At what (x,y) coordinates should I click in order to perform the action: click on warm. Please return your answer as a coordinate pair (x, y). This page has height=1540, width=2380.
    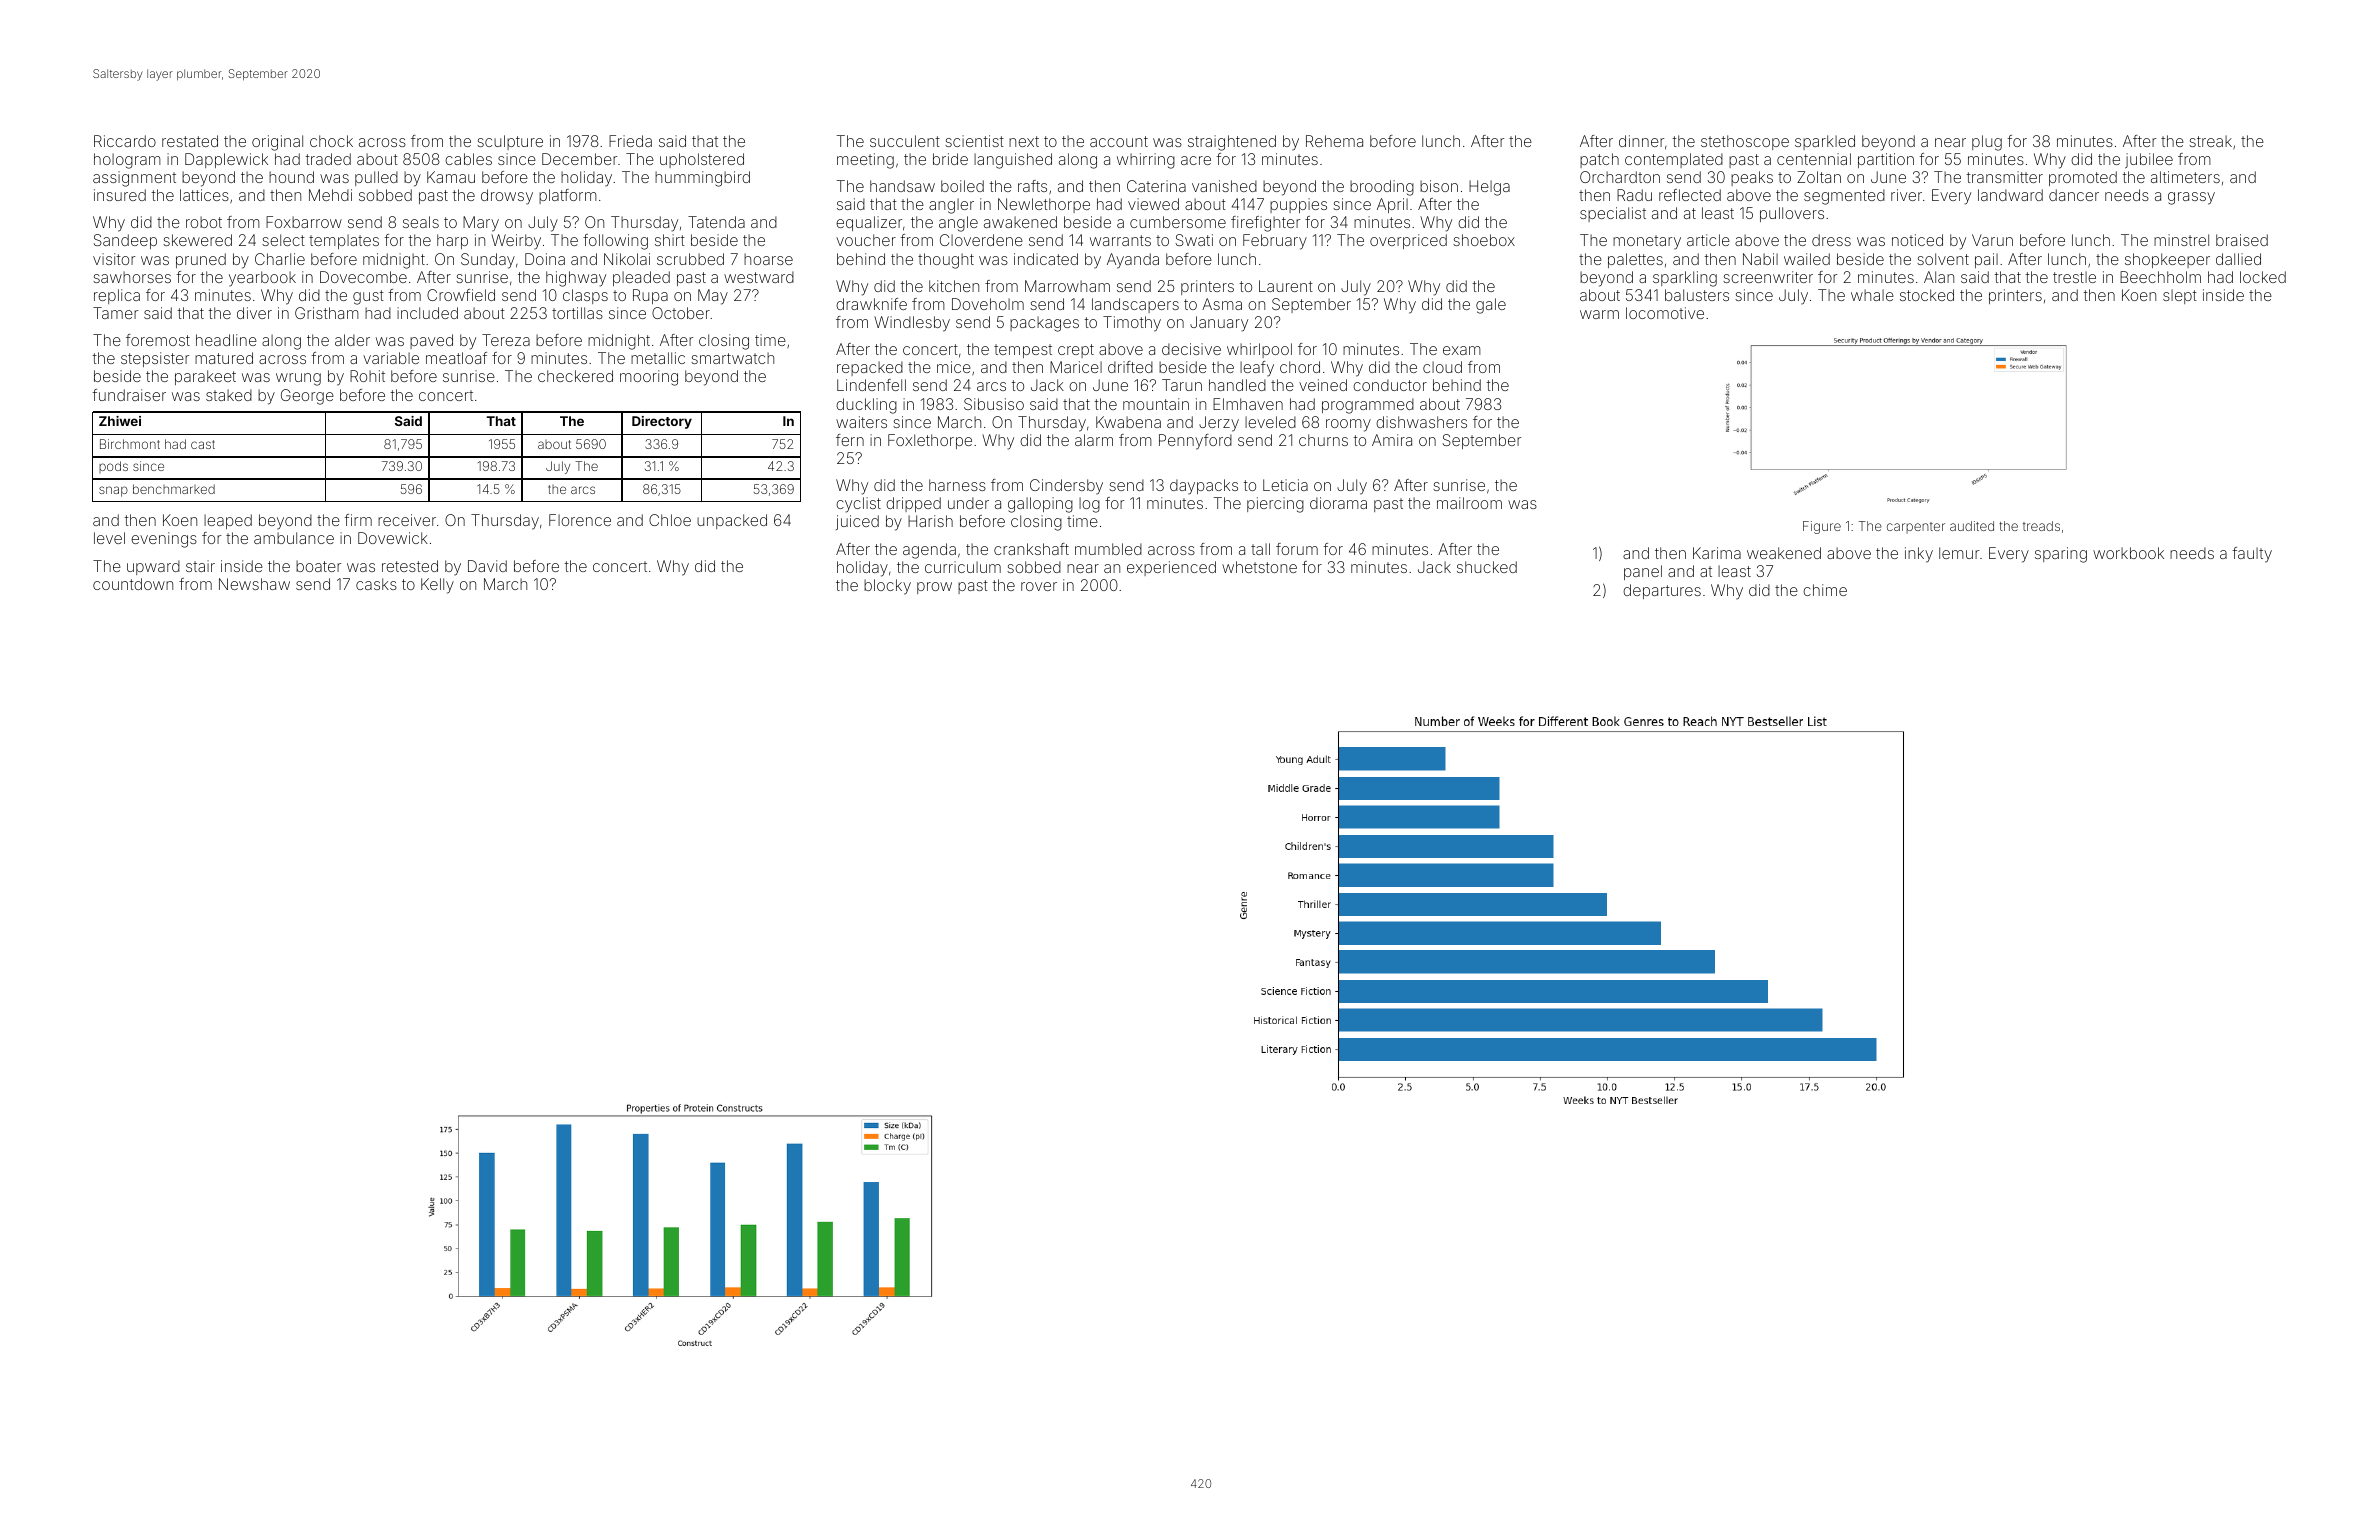
    Looking at the image, I should click on (1599, 314).
